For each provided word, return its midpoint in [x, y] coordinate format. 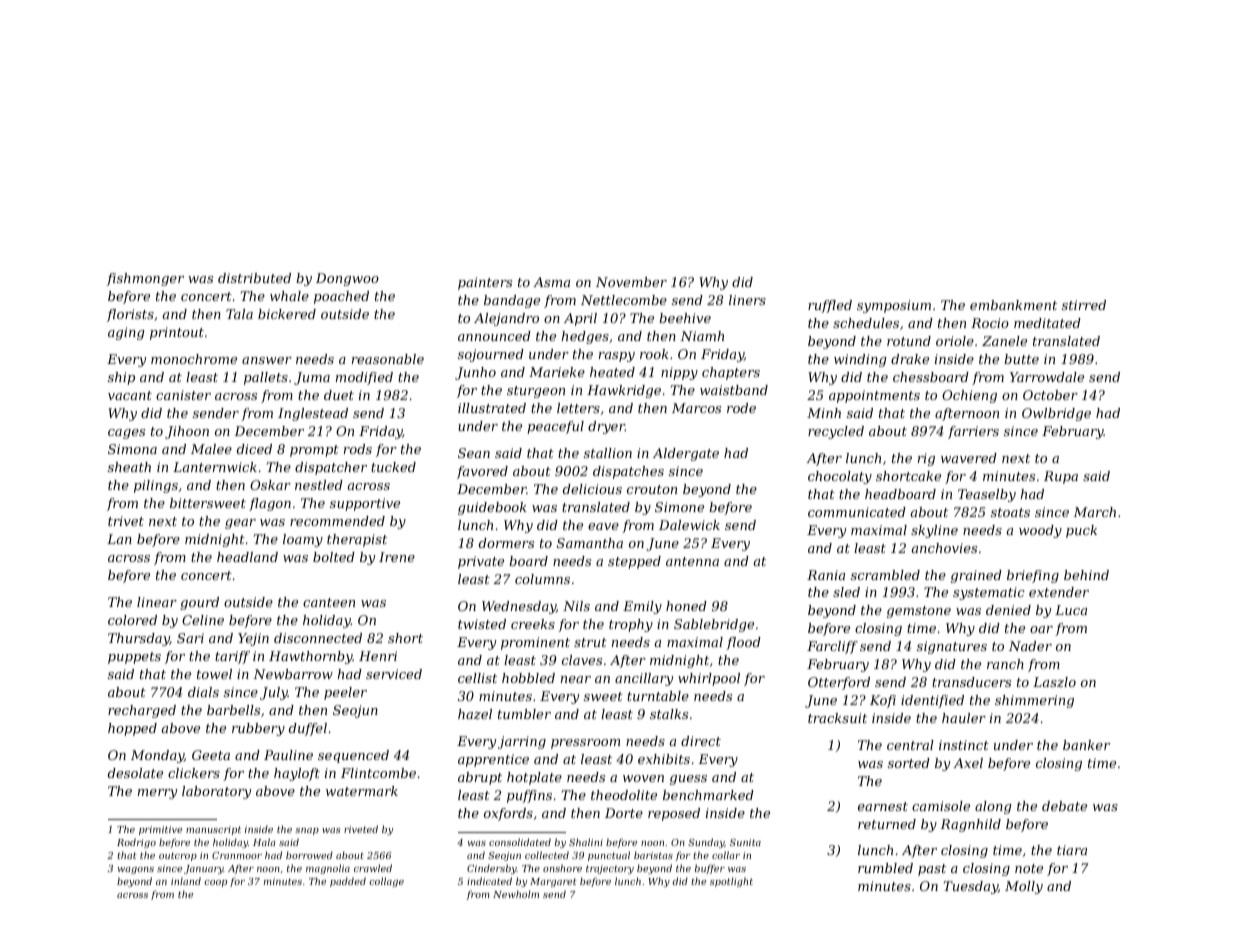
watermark [362, 791]
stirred [1084, 305]
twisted [482, 624]
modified [364, 378]
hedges [585, 337]
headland [247, 557]
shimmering [1034, 701]
